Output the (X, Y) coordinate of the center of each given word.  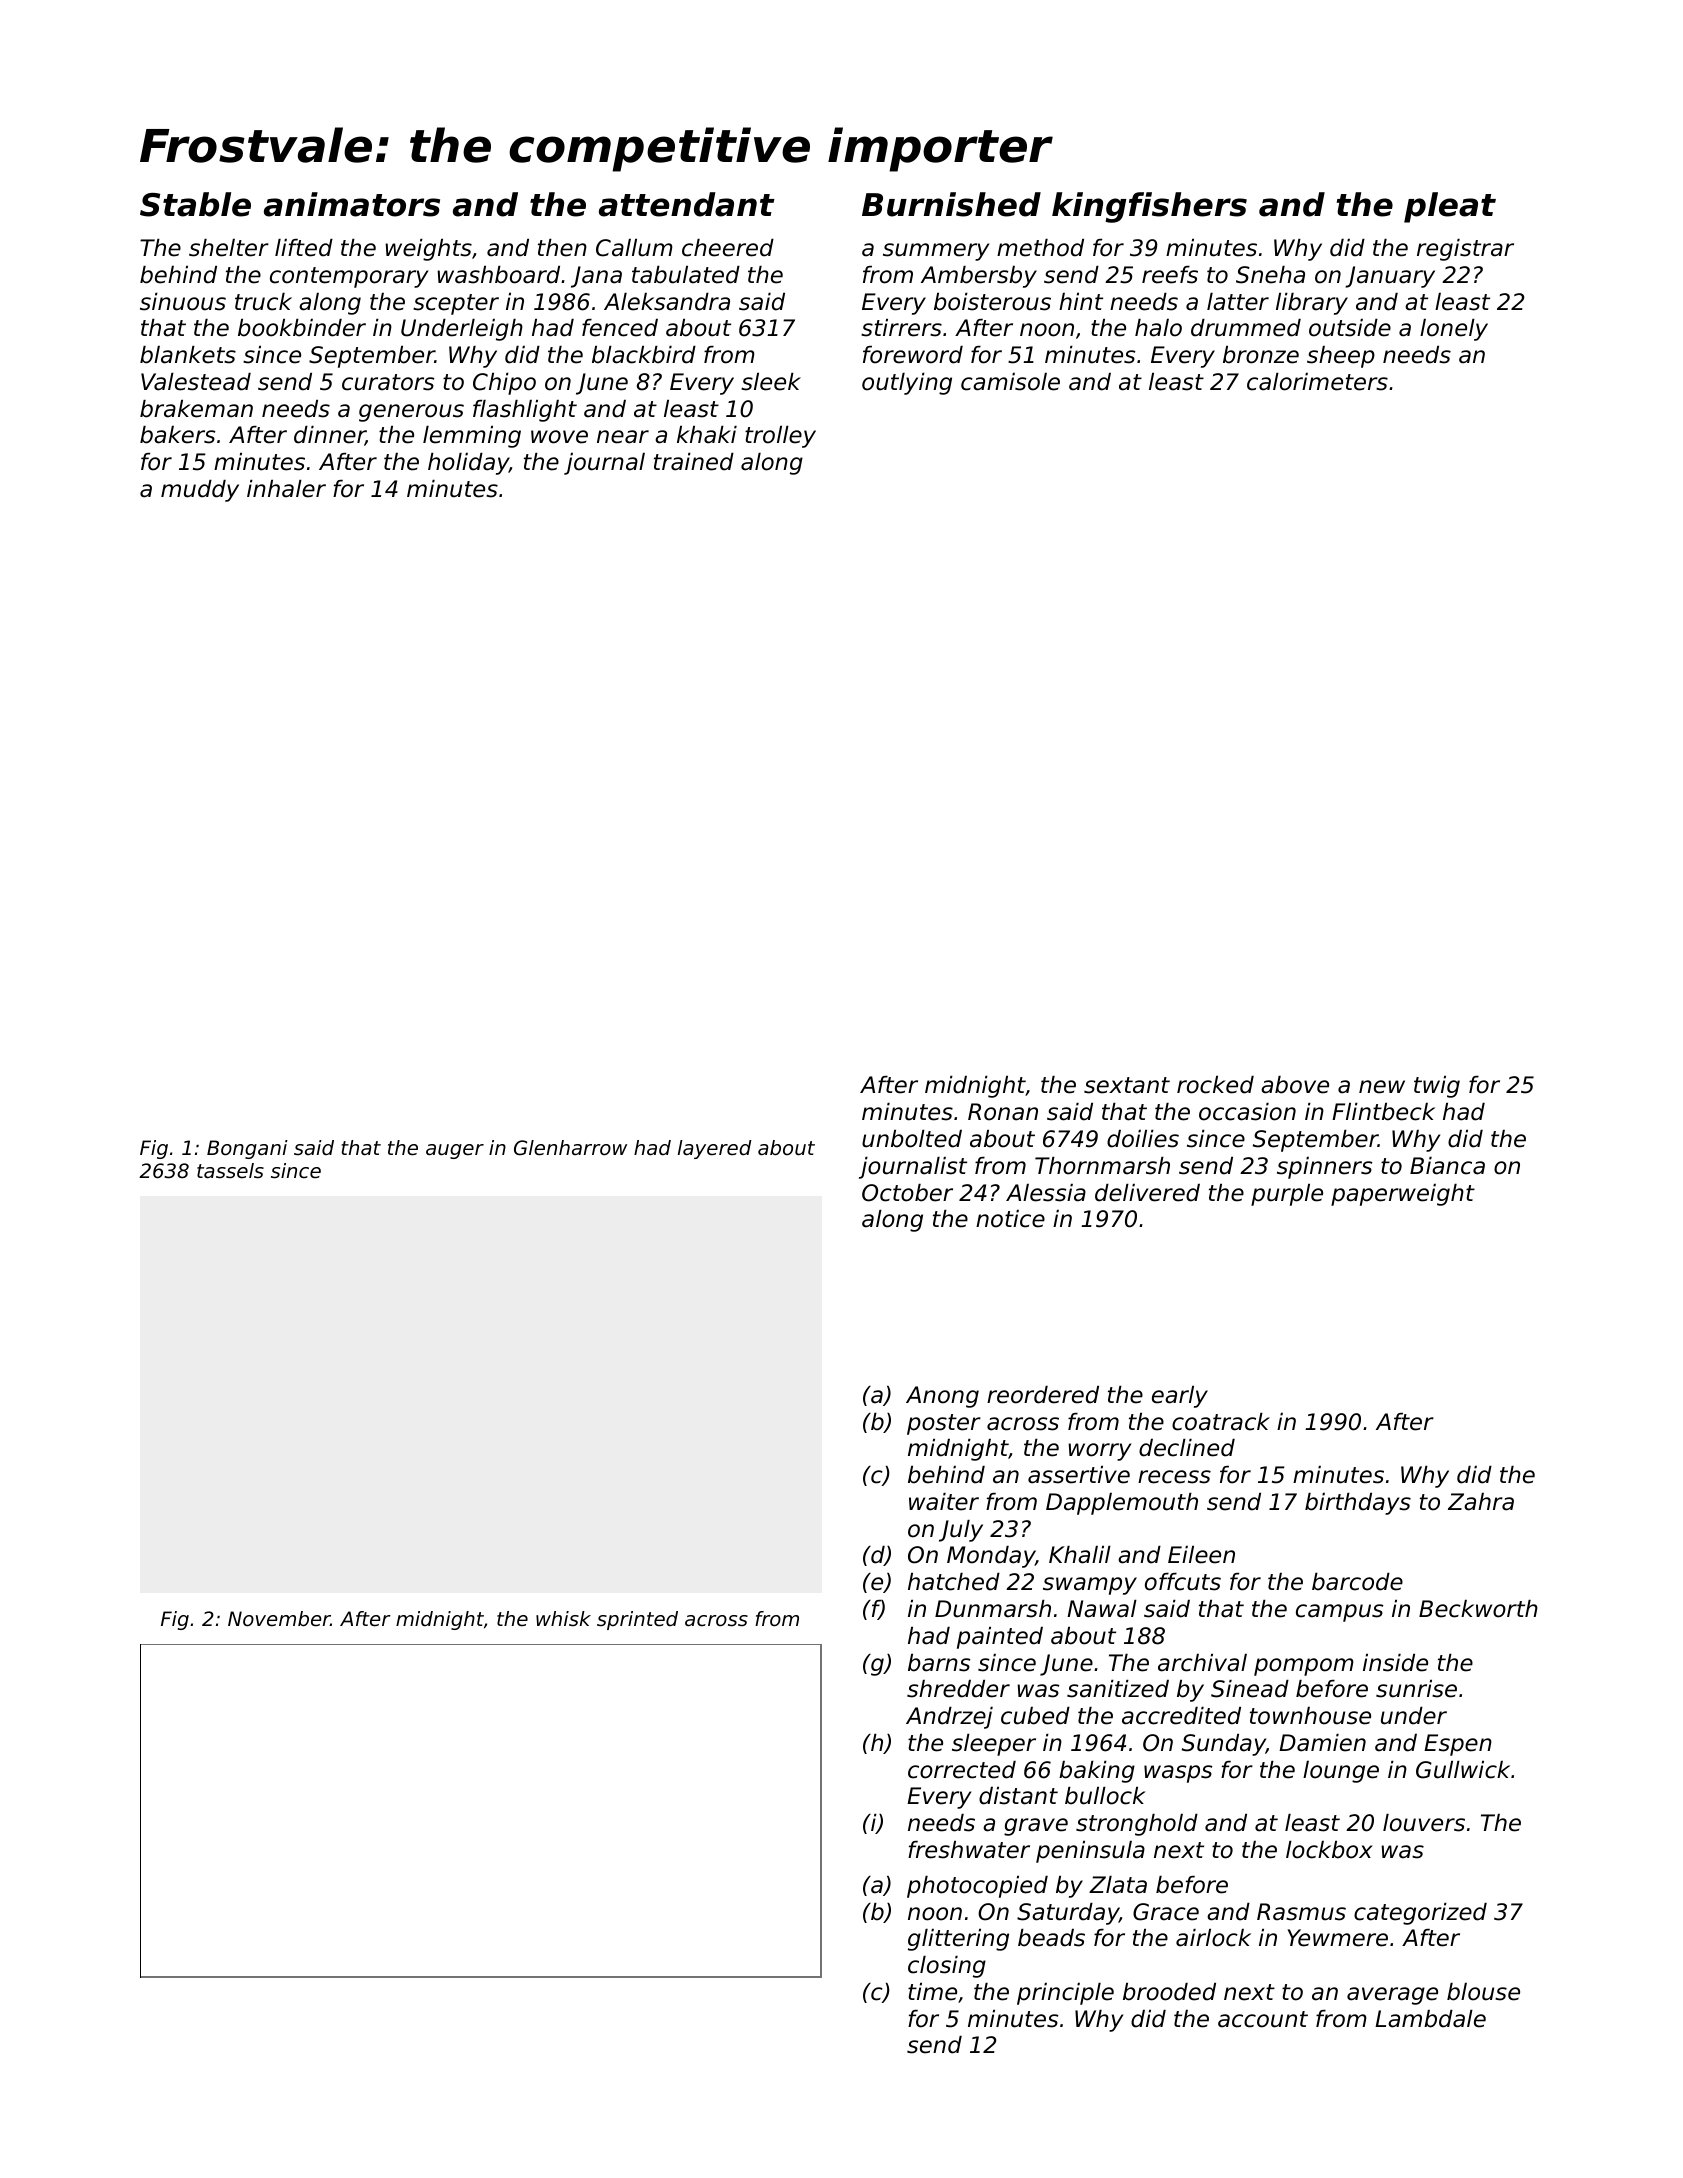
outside (1350, 328)
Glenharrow (570, 1148)
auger (455, 1151)
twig (1437, 1087)
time (932, 1992)
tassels (230, 1171)
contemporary (349, 277)
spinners (1324, 1168)
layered (715, 1149)
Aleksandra (667, 302)
